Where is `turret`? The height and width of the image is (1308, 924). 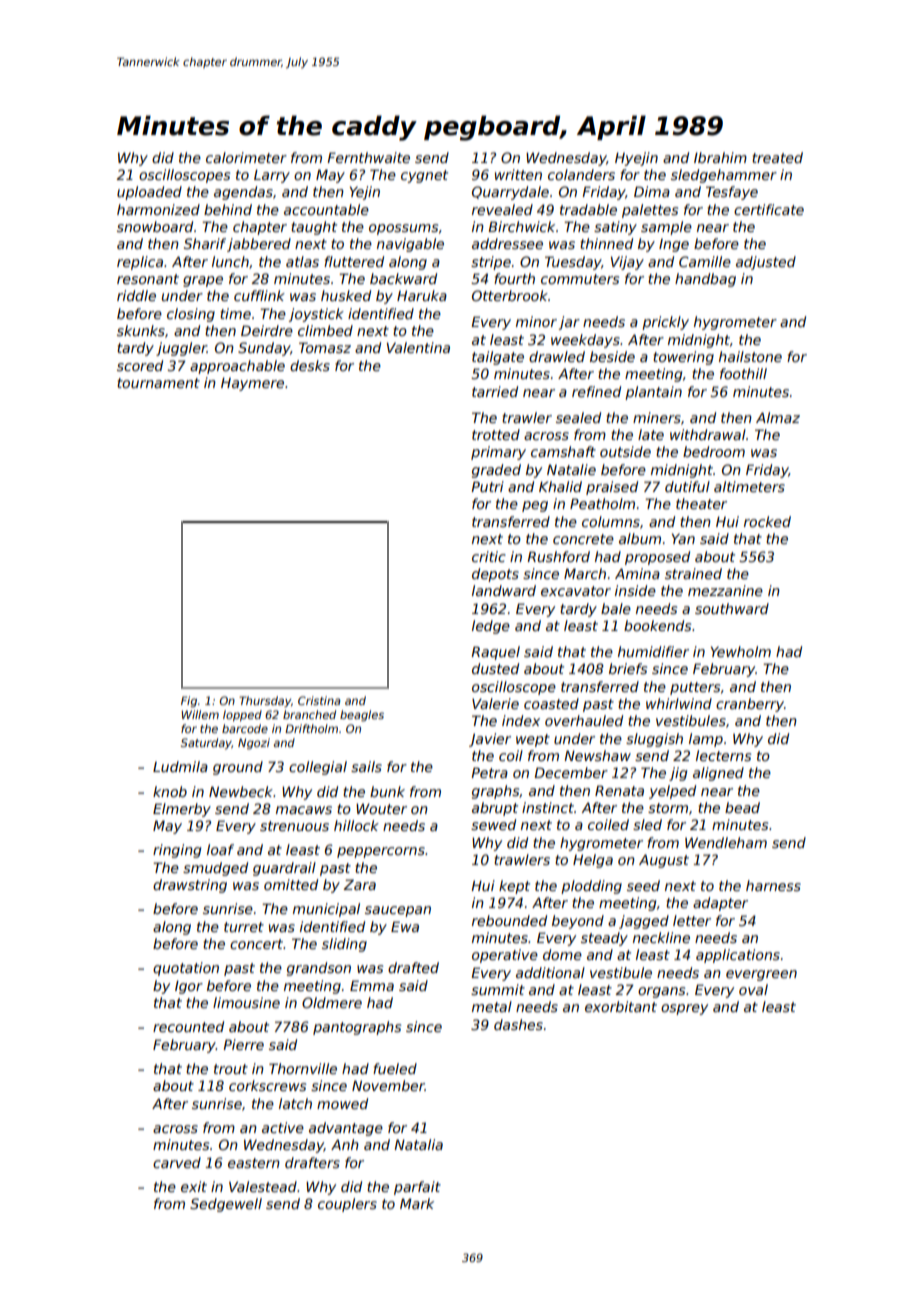 turret is located at coordinates (244, 927).
